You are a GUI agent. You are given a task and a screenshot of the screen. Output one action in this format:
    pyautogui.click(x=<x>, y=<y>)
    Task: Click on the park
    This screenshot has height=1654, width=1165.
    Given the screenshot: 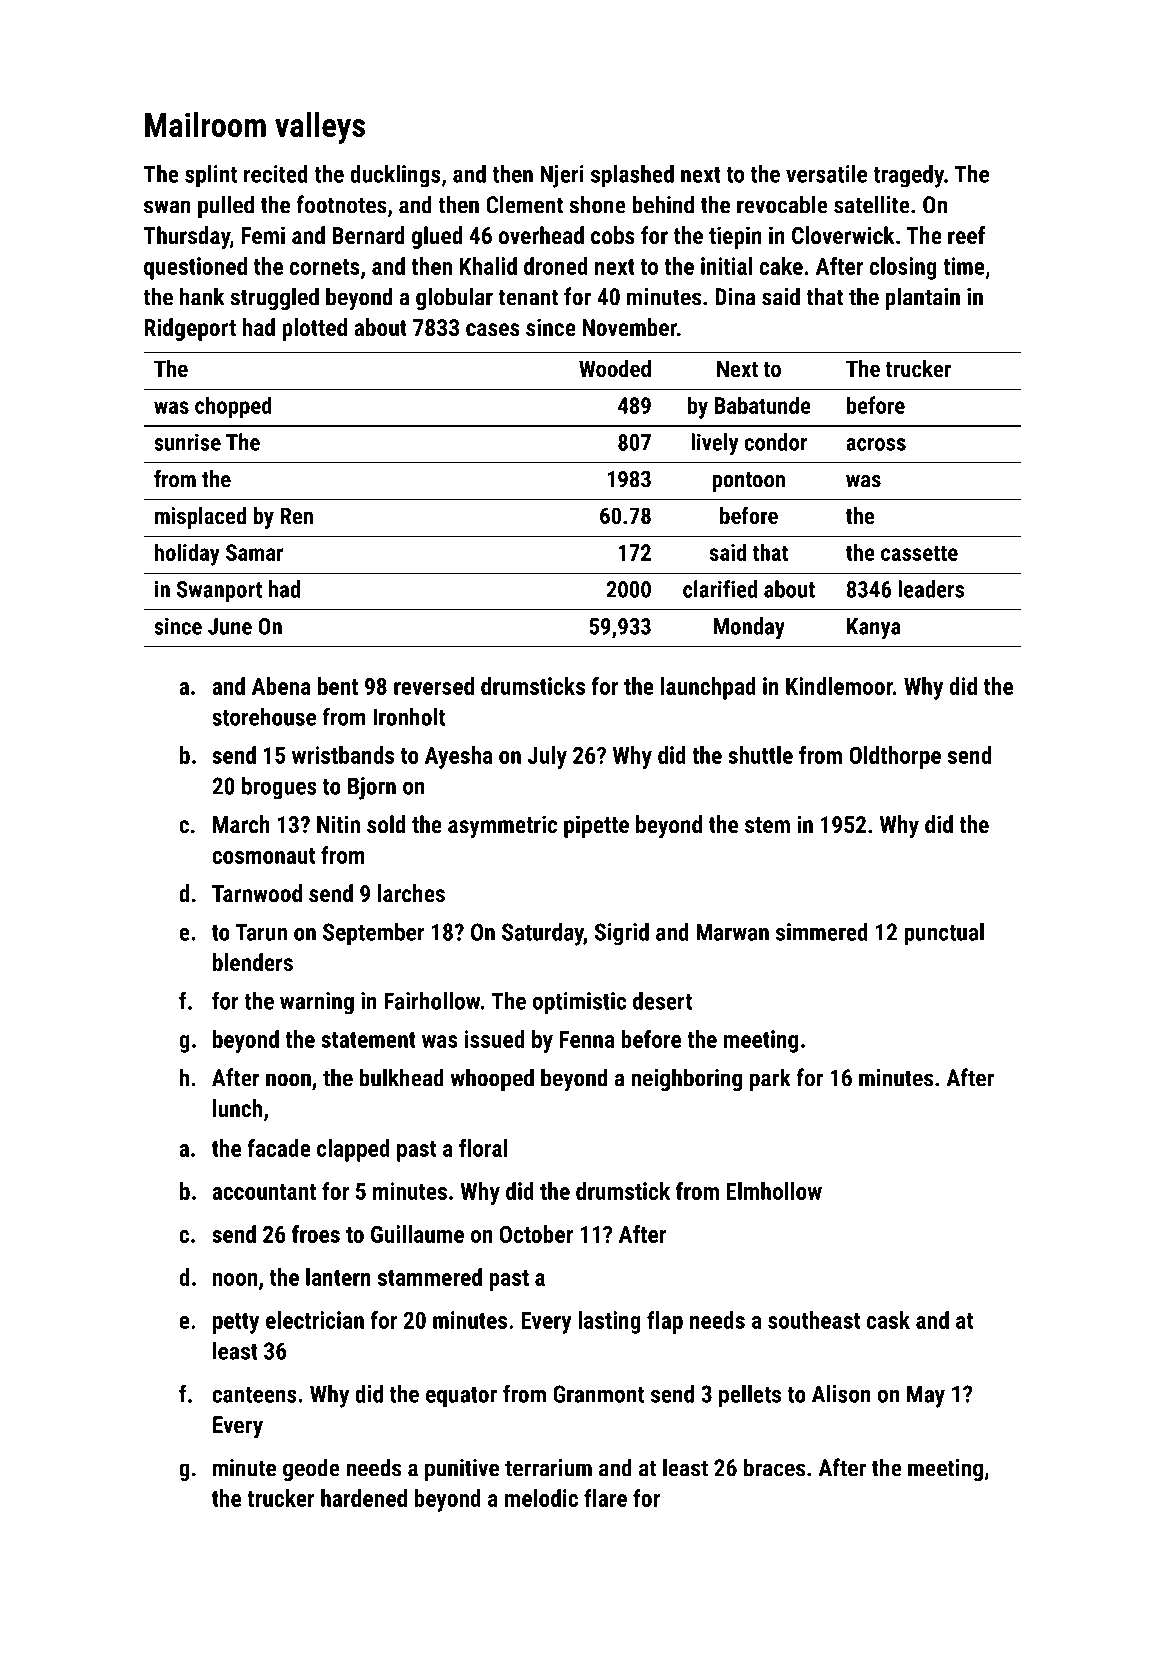 What is the action you would take?
    pyautogui.click(x=770, y=1079)
